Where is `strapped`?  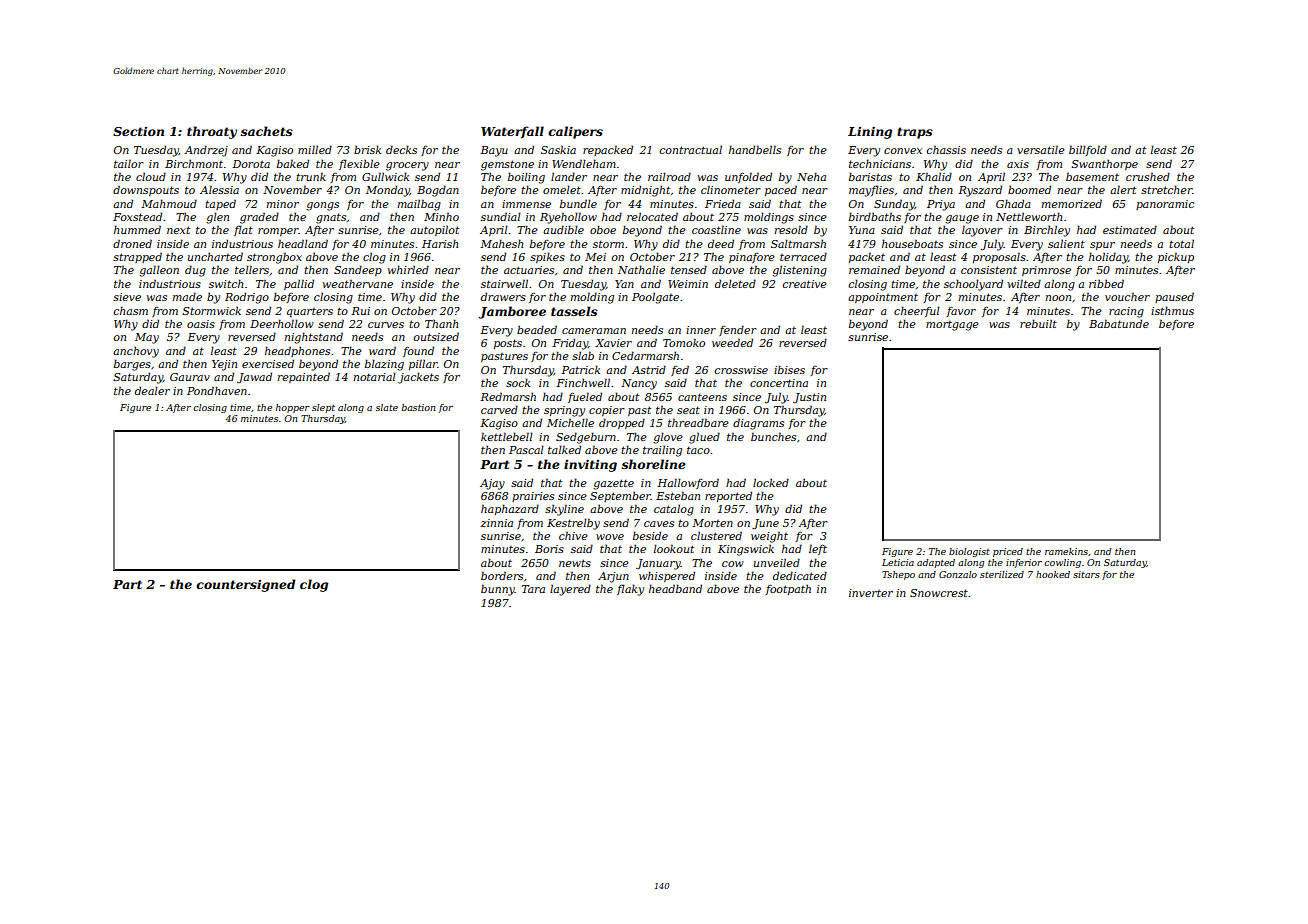
strapped is located at coordinates (137, 257).
